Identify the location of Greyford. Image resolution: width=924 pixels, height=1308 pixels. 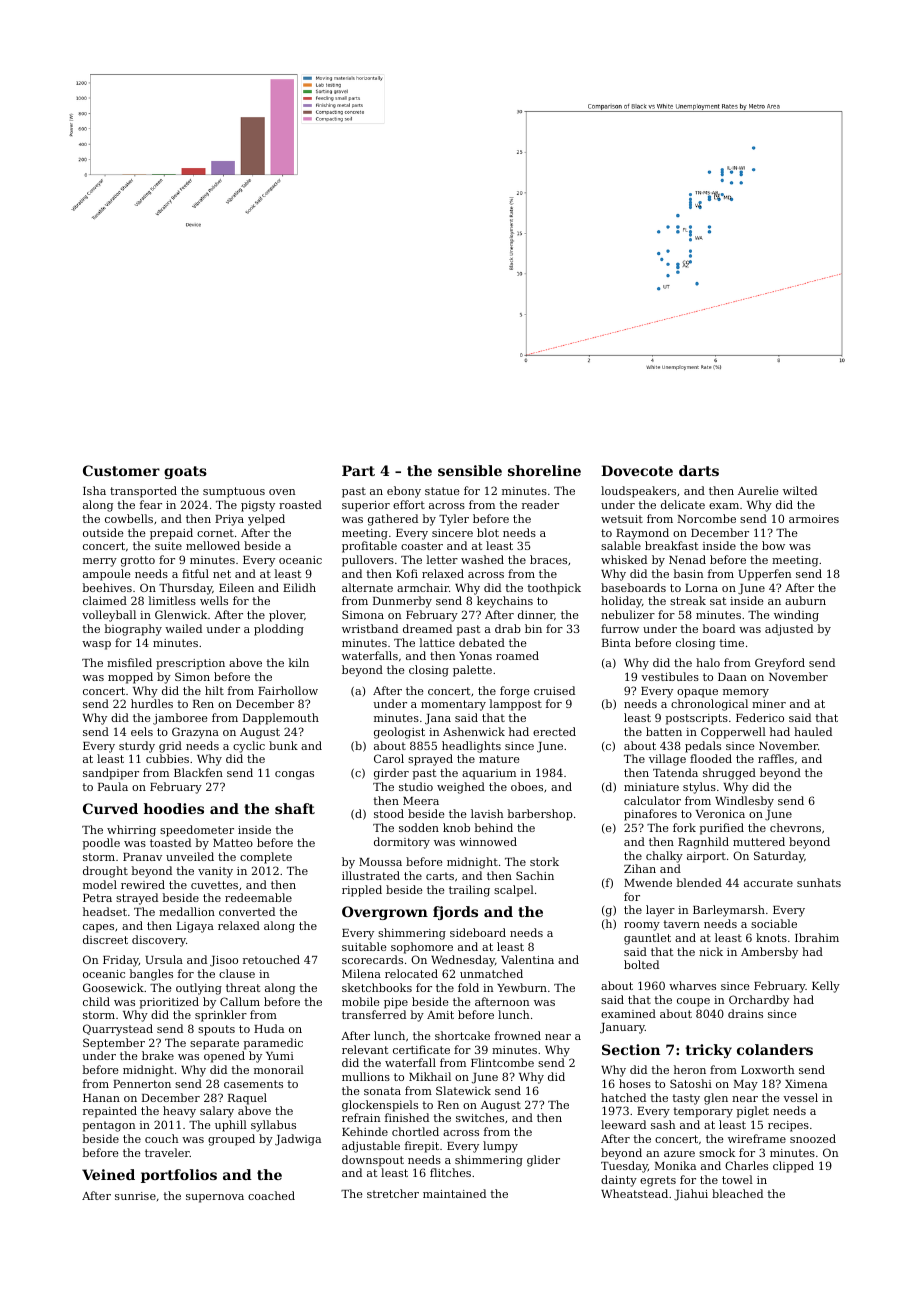
(780, 664).
